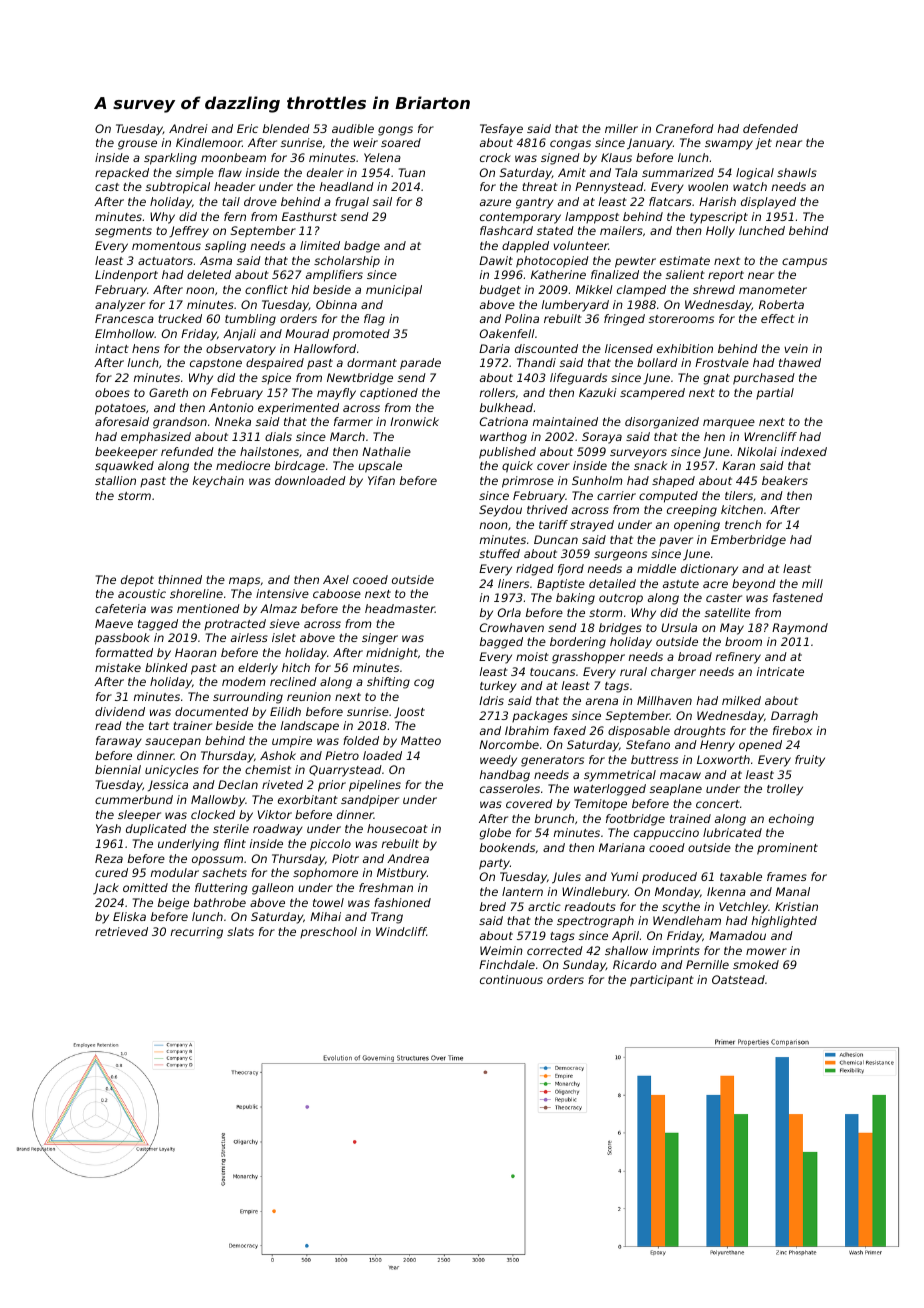 This screenshot has height=1308, width=924. I want to click on Tesfaye, so click(501, 130).
